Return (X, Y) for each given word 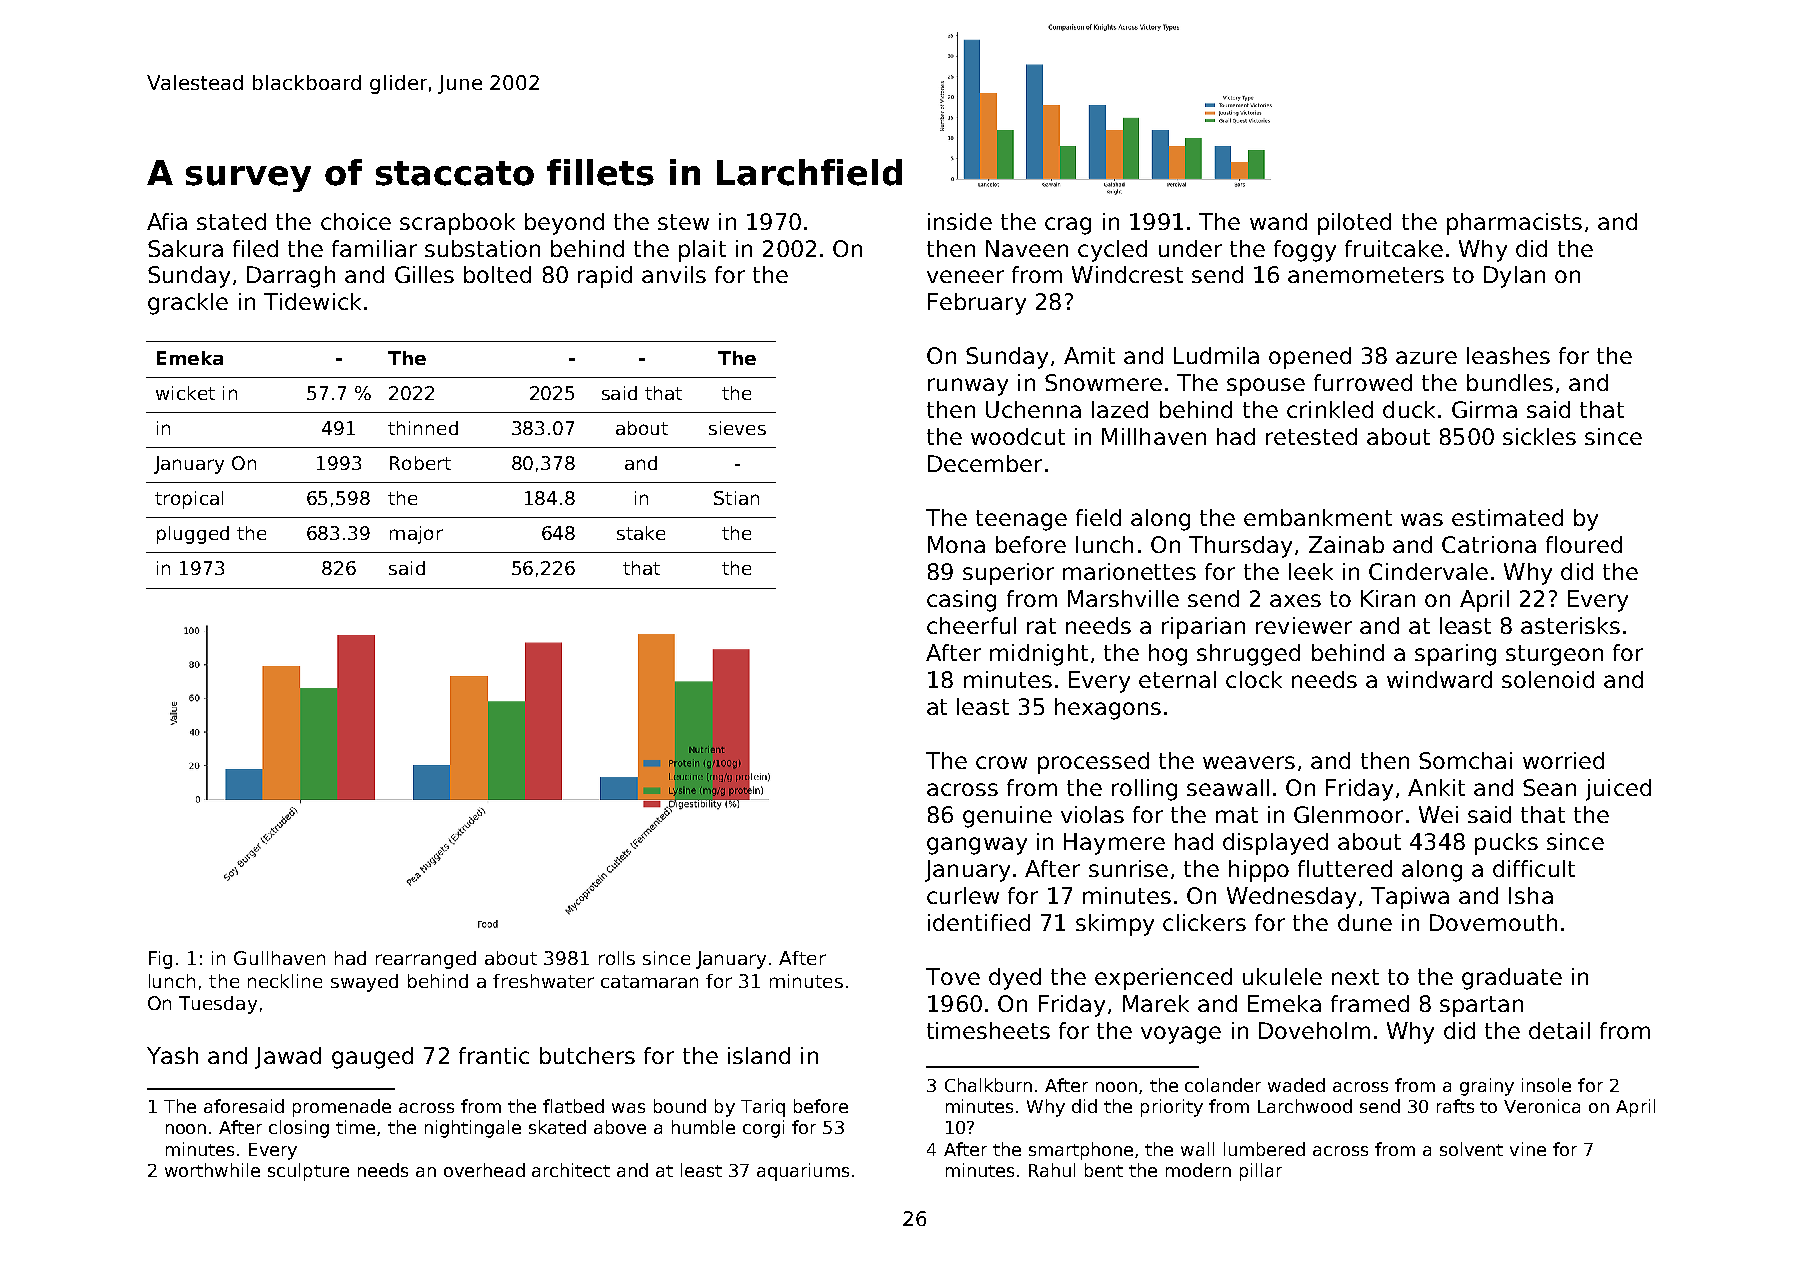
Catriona (1489, 544)
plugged (193, 535)
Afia (167, 221)
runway (968, 387)
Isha (1531, 895)
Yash (172, 1055)
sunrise (1128, 868)
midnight (1039, 655)
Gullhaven (279, 958)
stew (683, 222)
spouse (1266, 387)
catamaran (649, 981)
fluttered (1345, 868)
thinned (423, 428)
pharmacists (1514, 224)
